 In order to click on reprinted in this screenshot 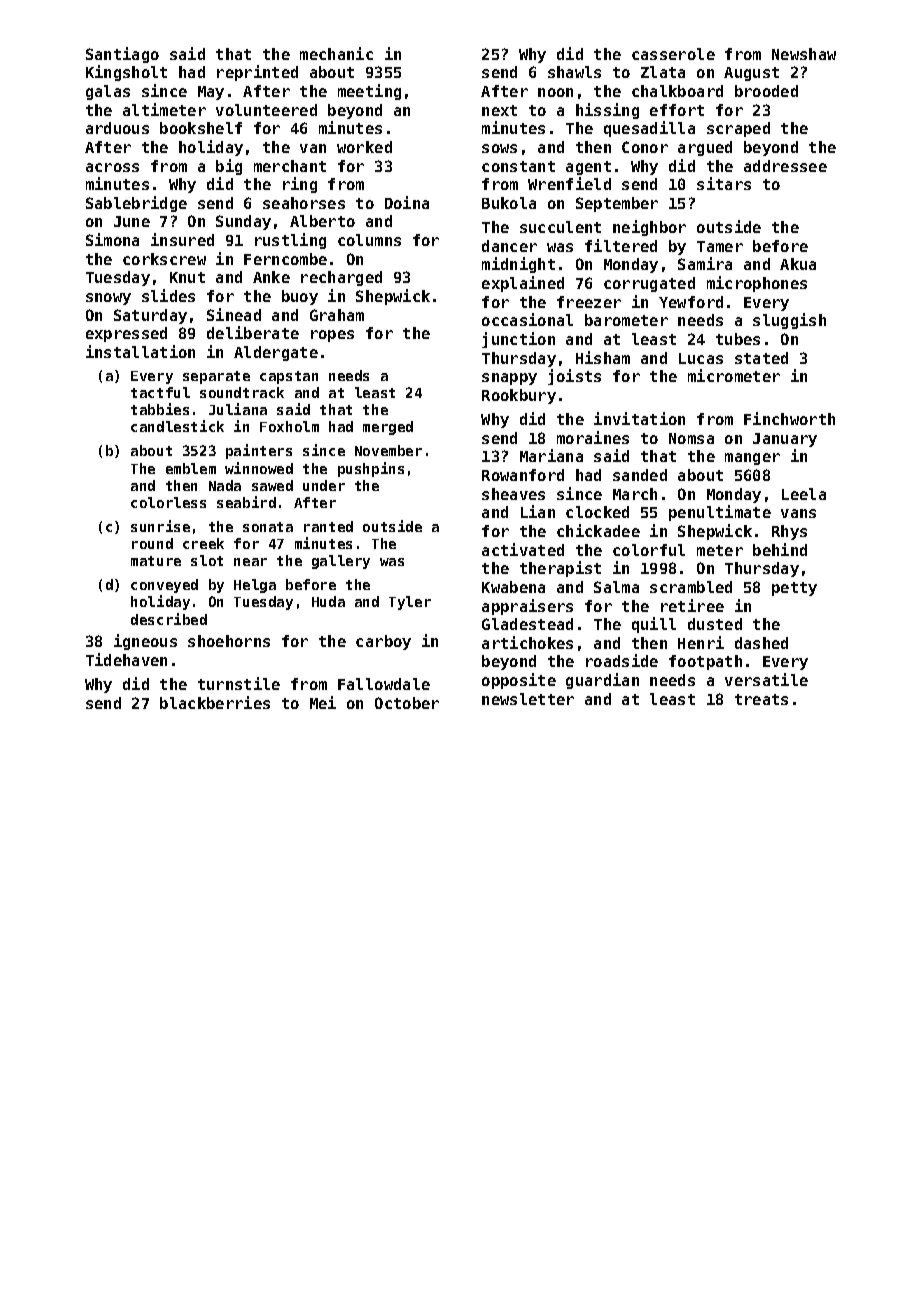, I will do `click(257, 73)`.
